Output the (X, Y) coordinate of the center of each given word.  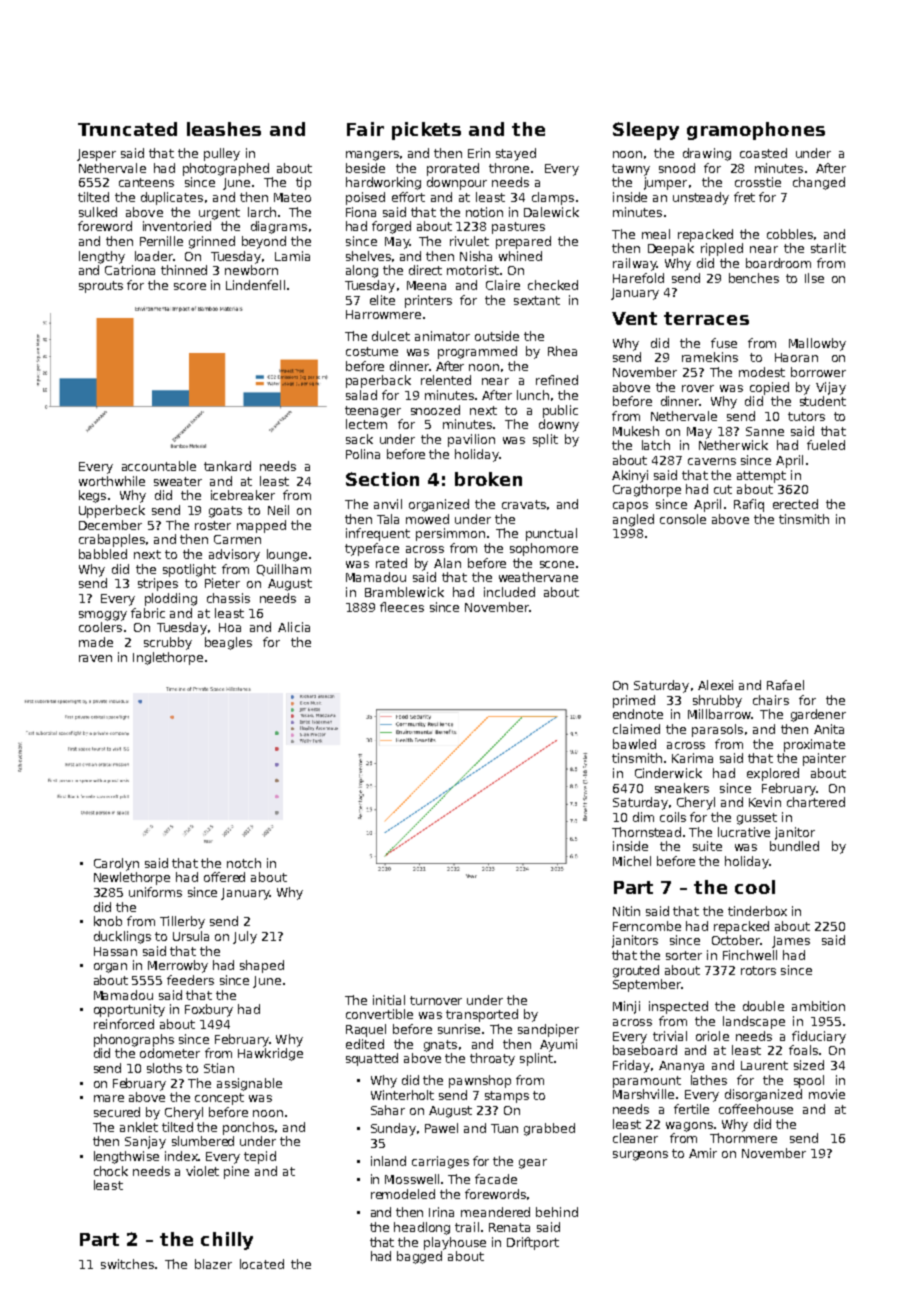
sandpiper (548, 1030)
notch (244, 863)
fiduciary (819, 1037)
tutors (806, 416)
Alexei (715, 685)
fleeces (402, 607)
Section (382, 479)
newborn (251, 270)
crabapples (112, 540)
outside (497, 336)
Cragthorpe (647, 490)
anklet (139, 1127)
